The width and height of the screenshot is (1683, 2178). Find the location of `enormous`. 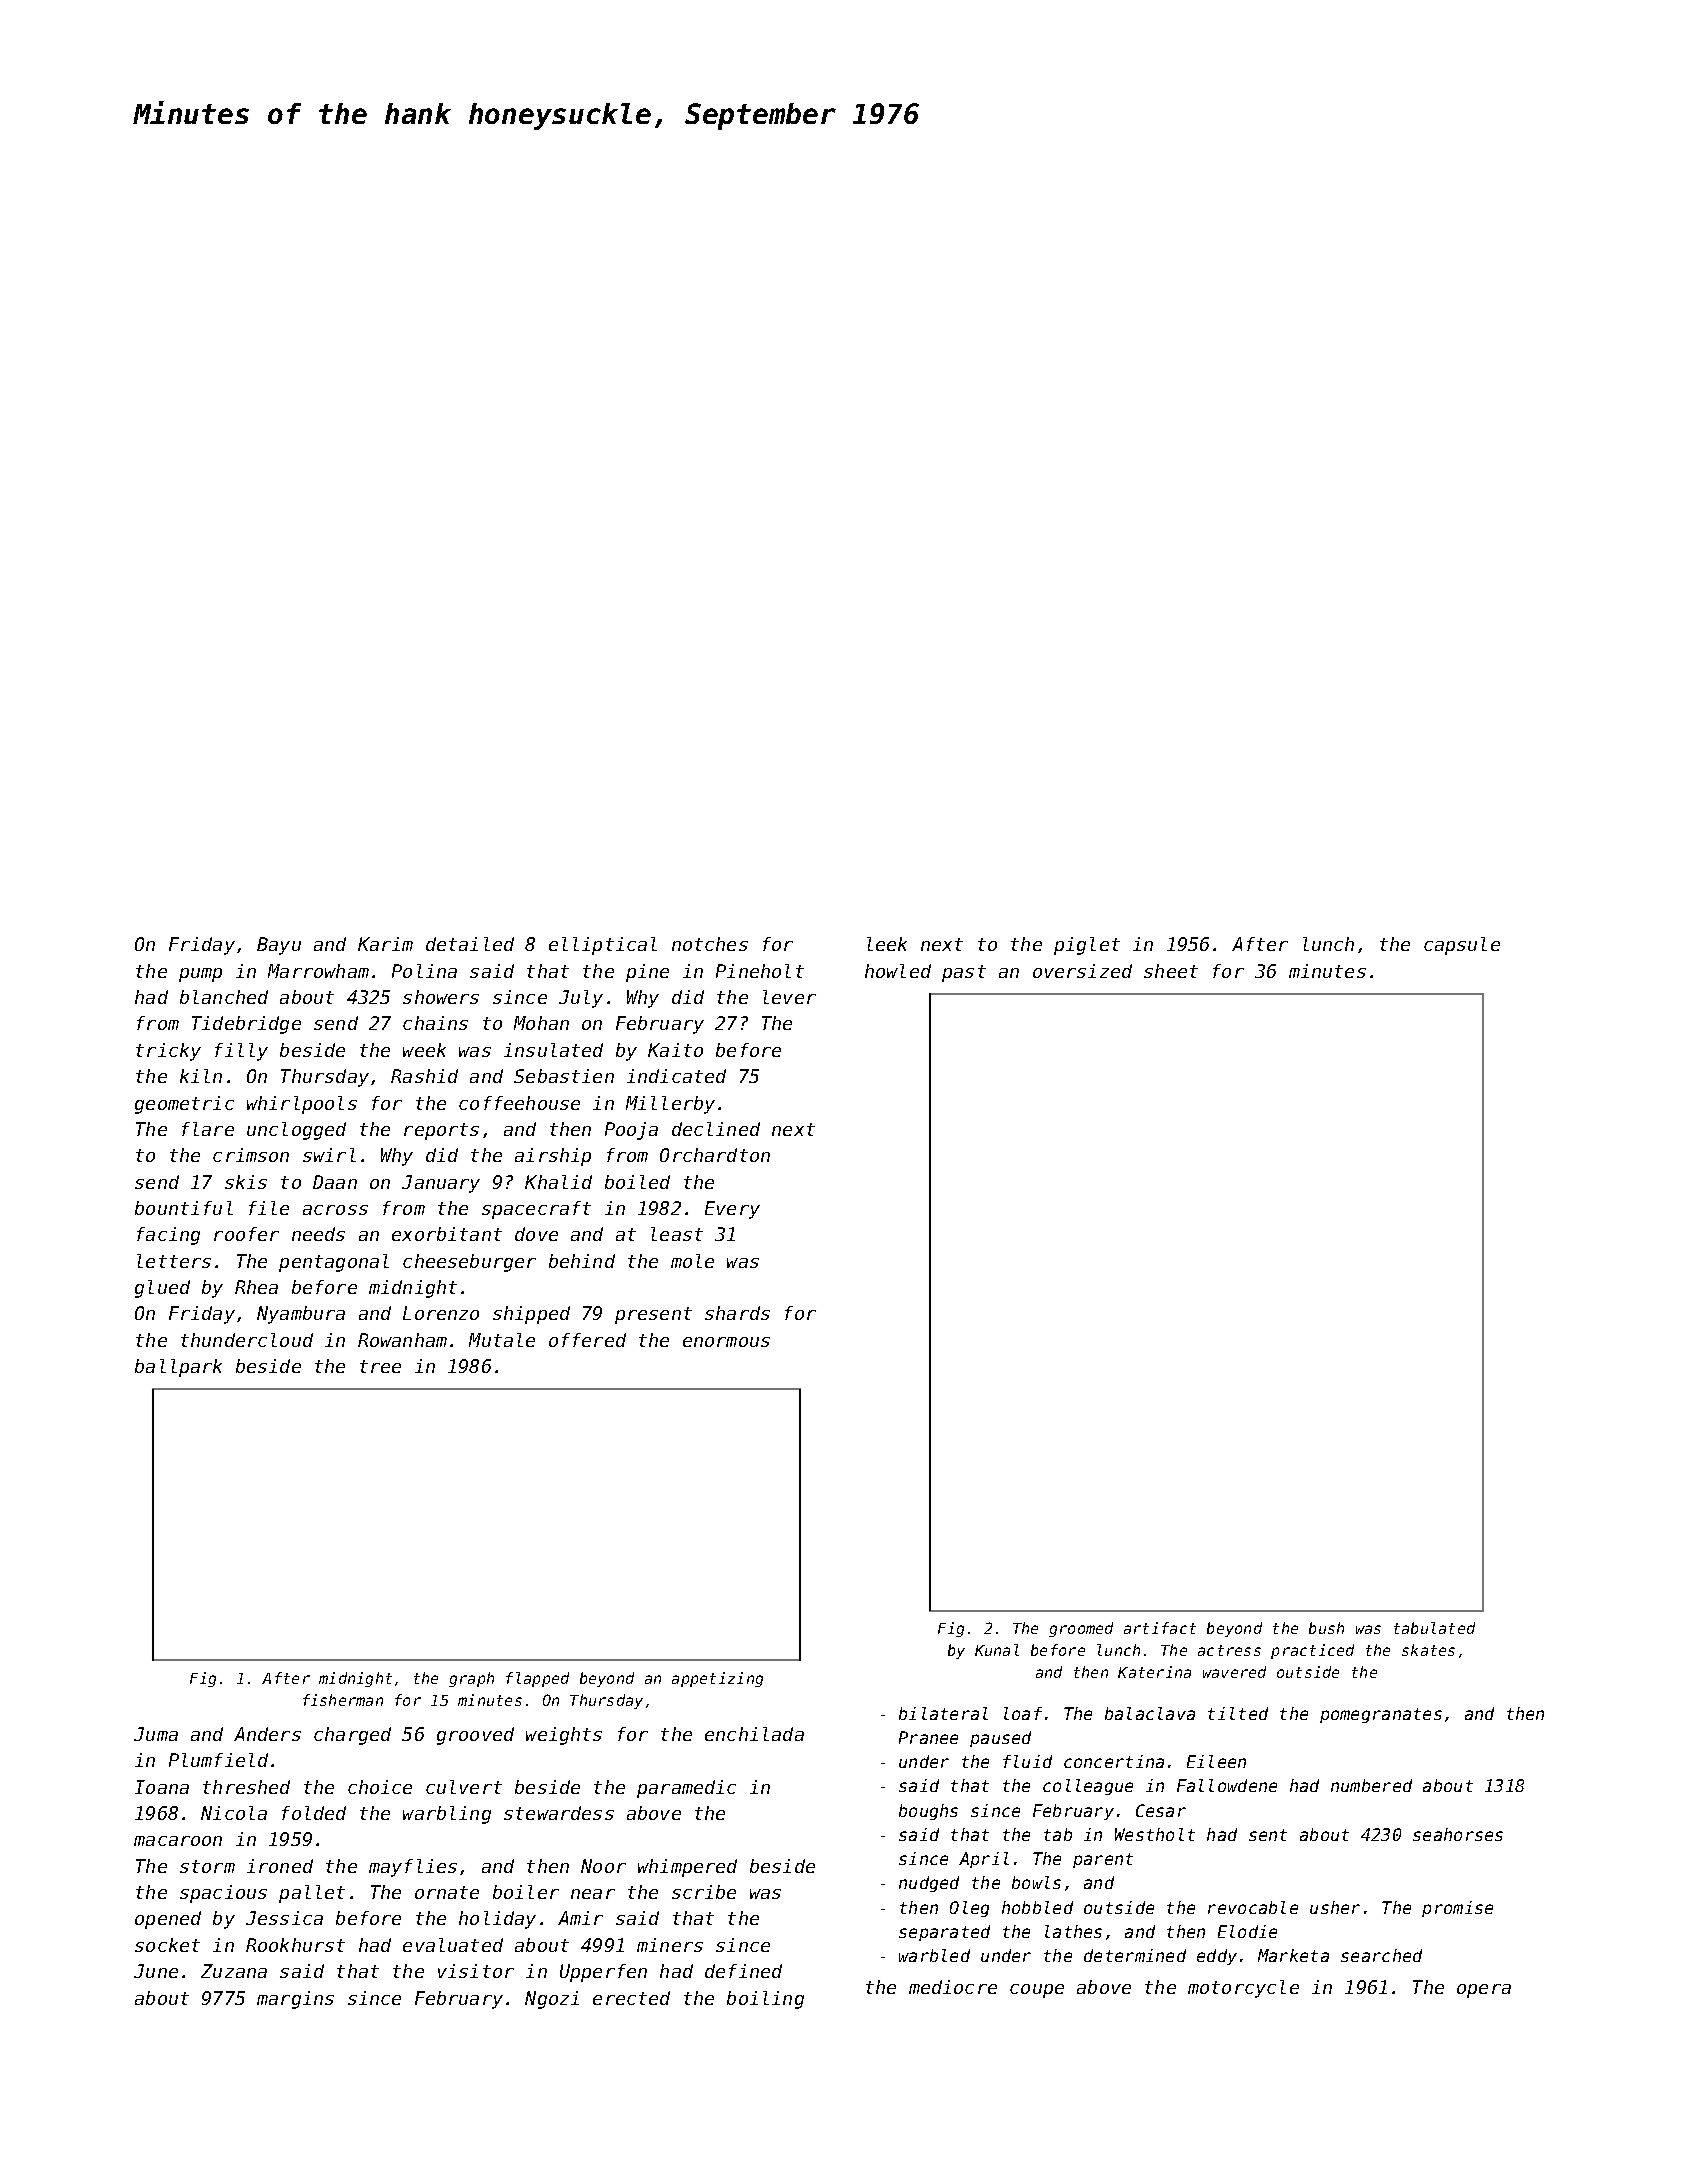

enormous is located at coordinates (726, 1342).
